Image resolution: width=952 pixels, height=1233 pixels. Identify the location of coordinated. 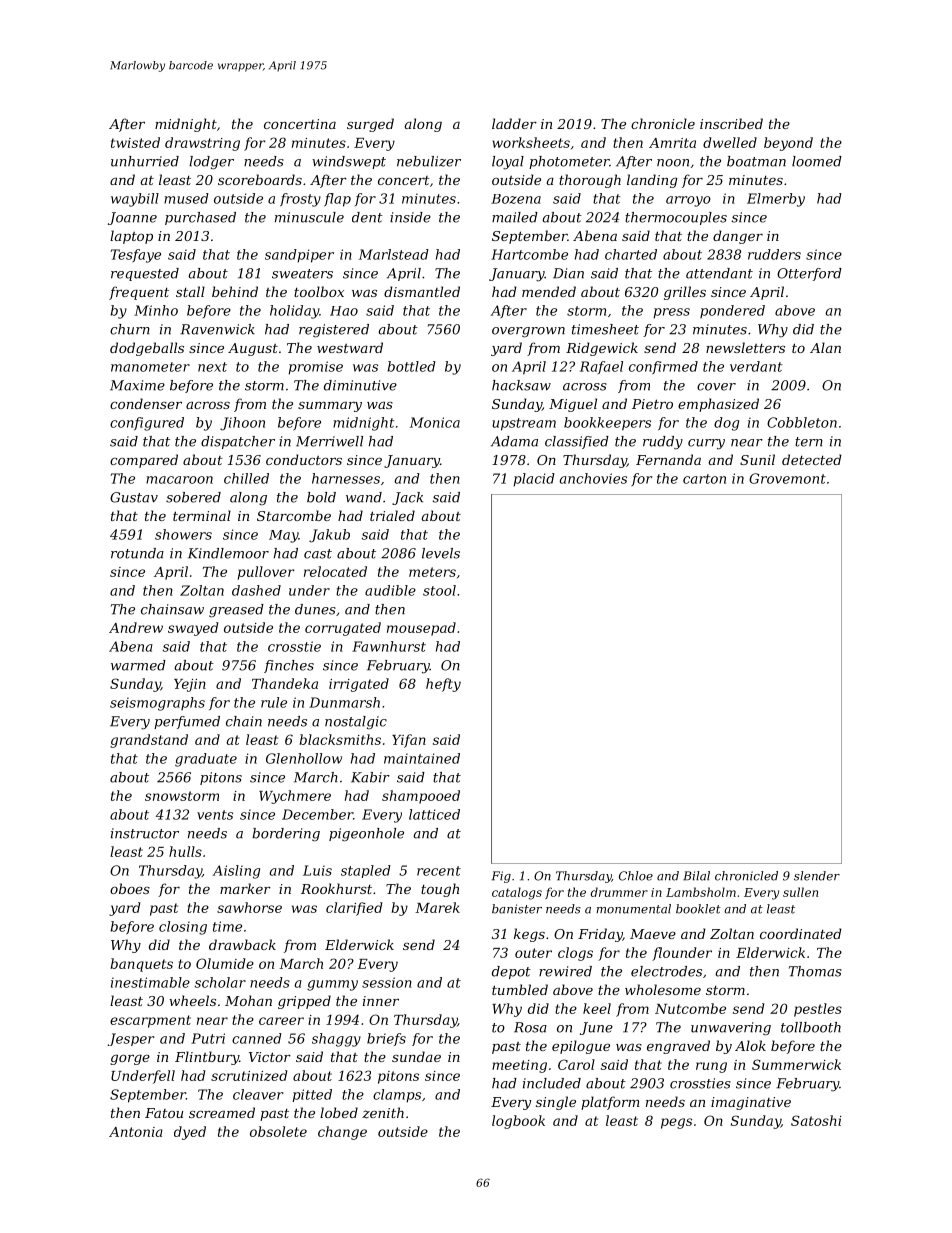
(801, 933).
